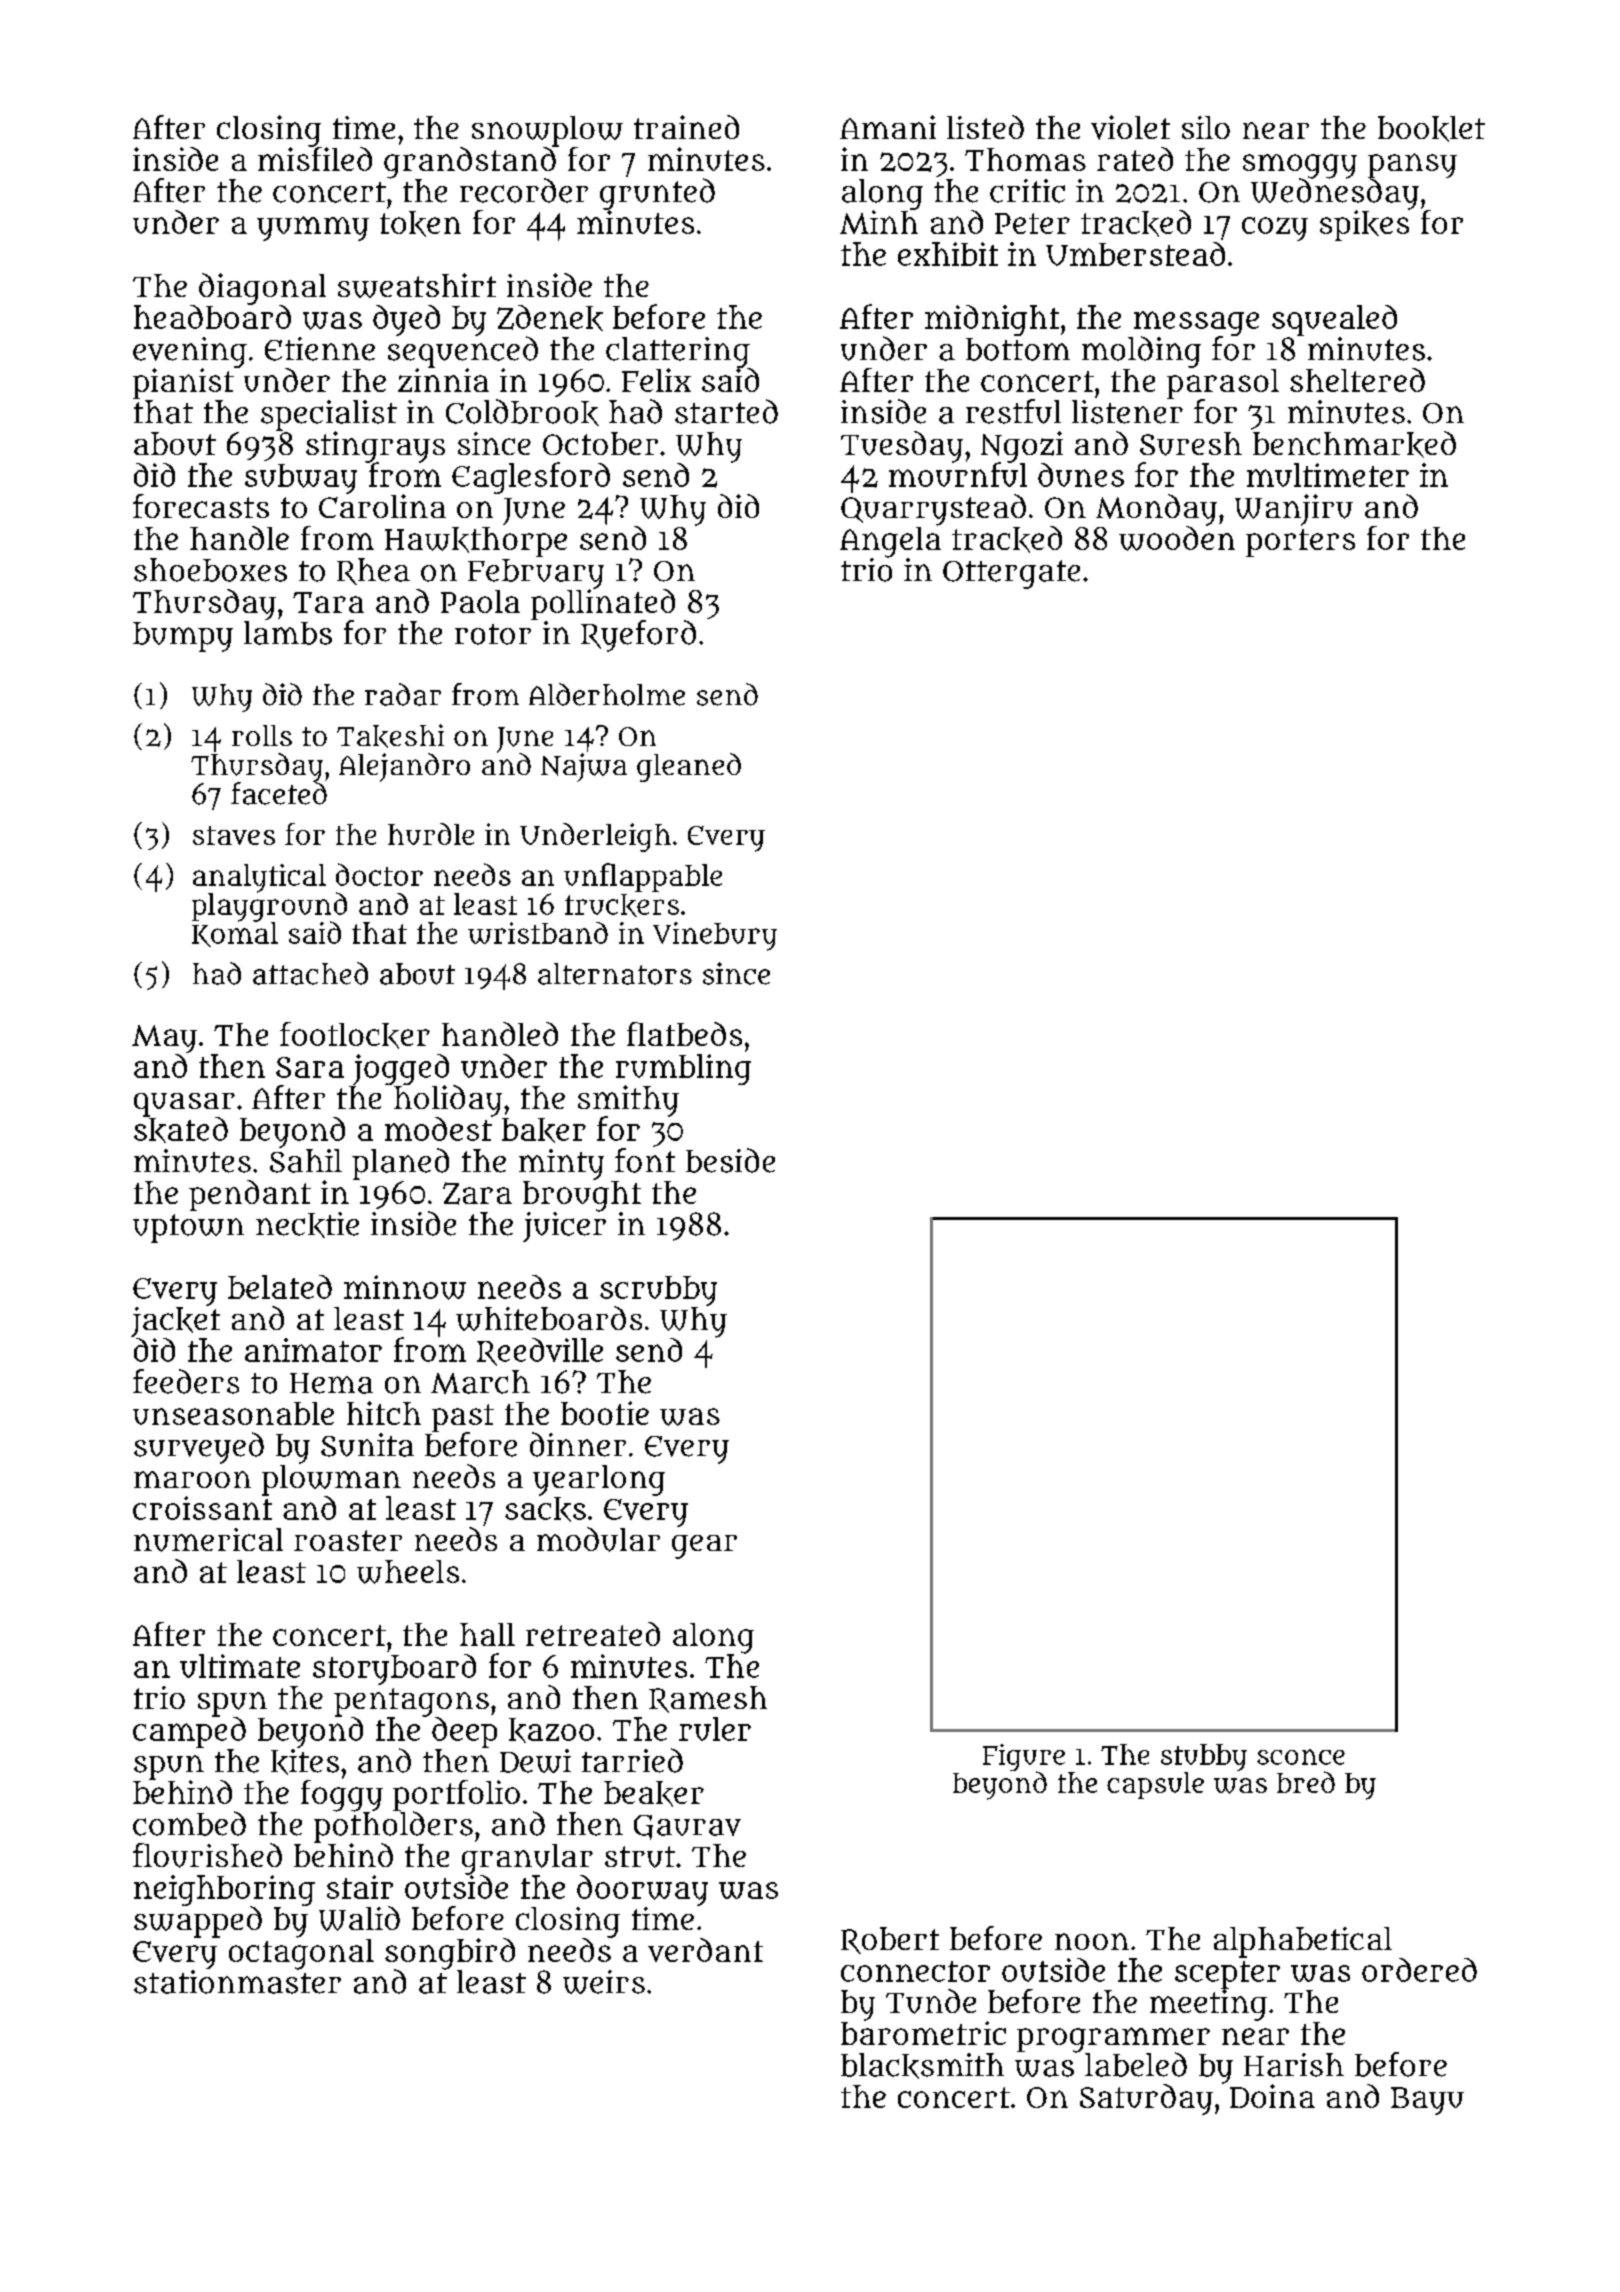  I want to click on Etienne, so click(320, 349).
